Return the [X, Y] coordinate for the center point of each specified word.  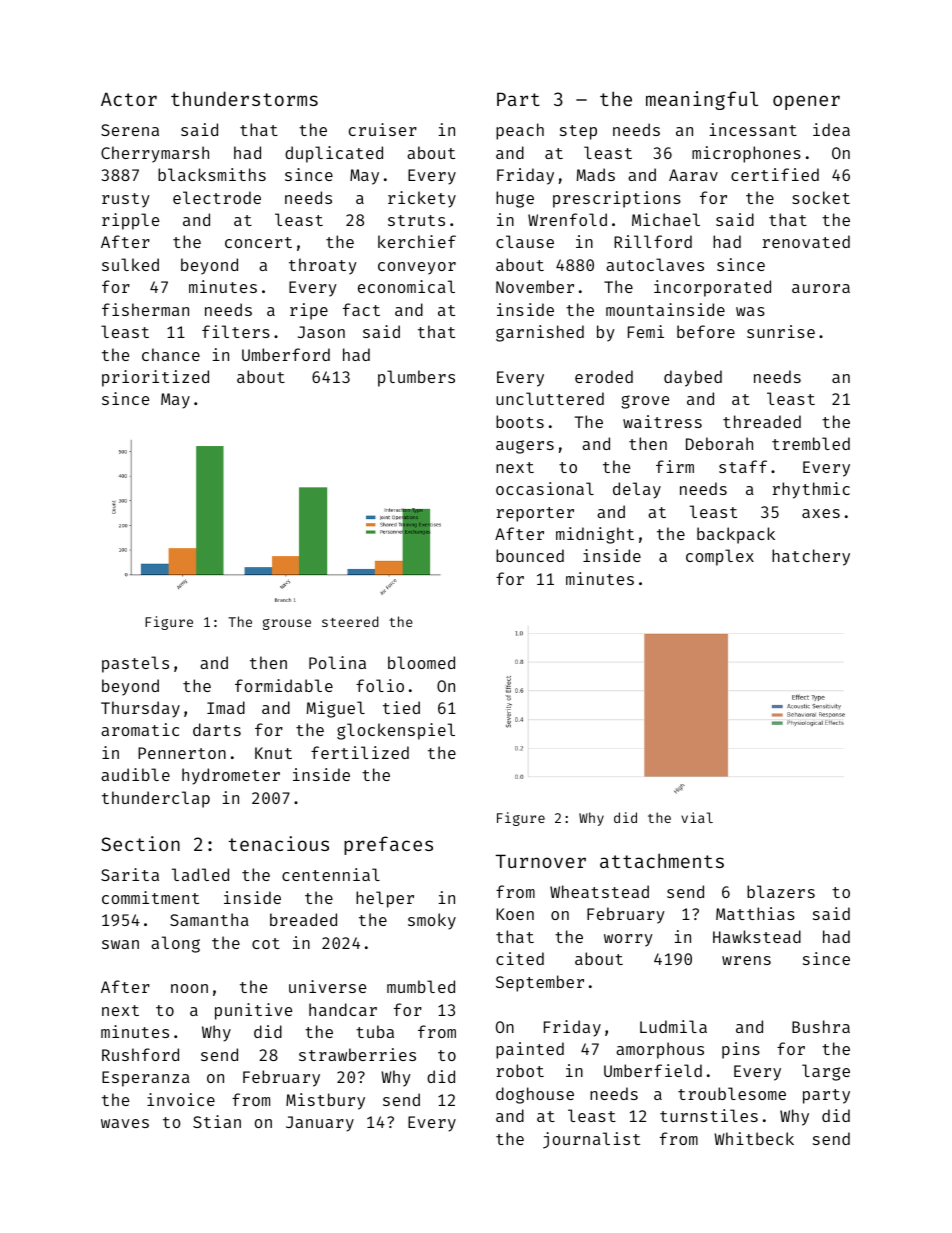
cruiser [383, 129]
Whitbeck [754, 1138]
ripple [130, 221]
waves [125, 1123]
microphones [746, 154]
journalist [591, 1140]
